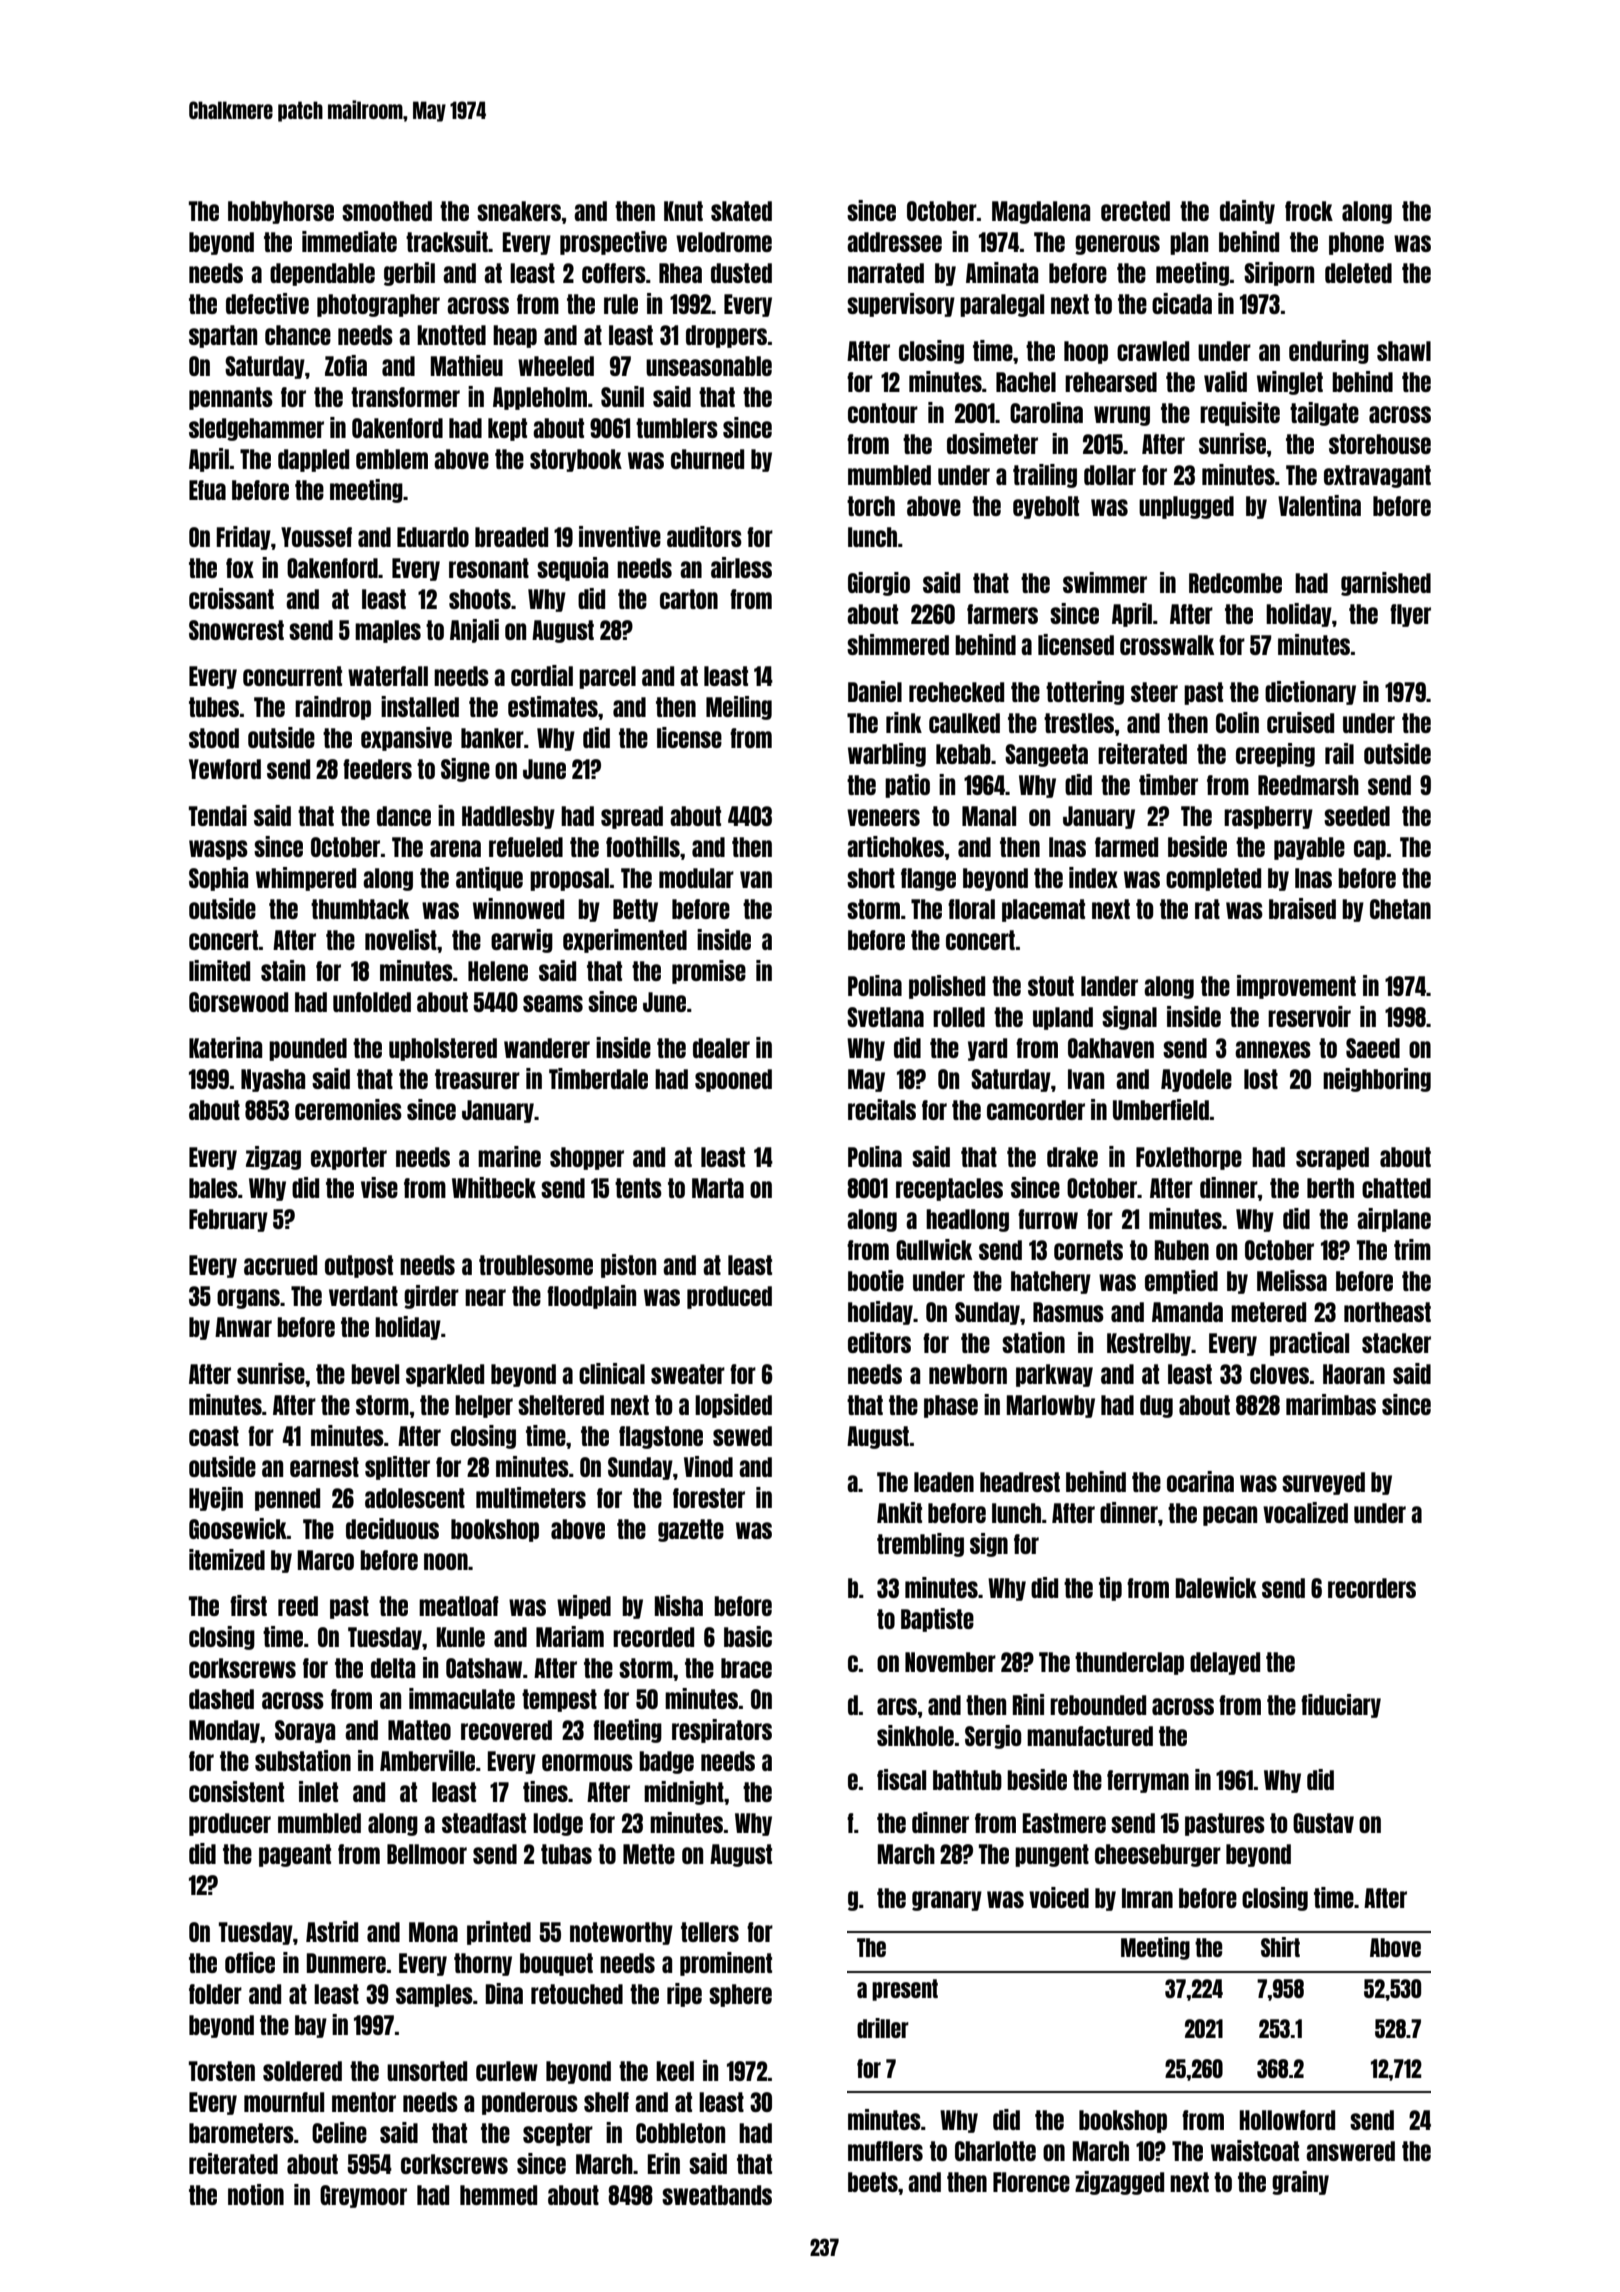 The width and height of the document is (1620, 2292). I want to click on Magdalena, so click(1041, 212).
